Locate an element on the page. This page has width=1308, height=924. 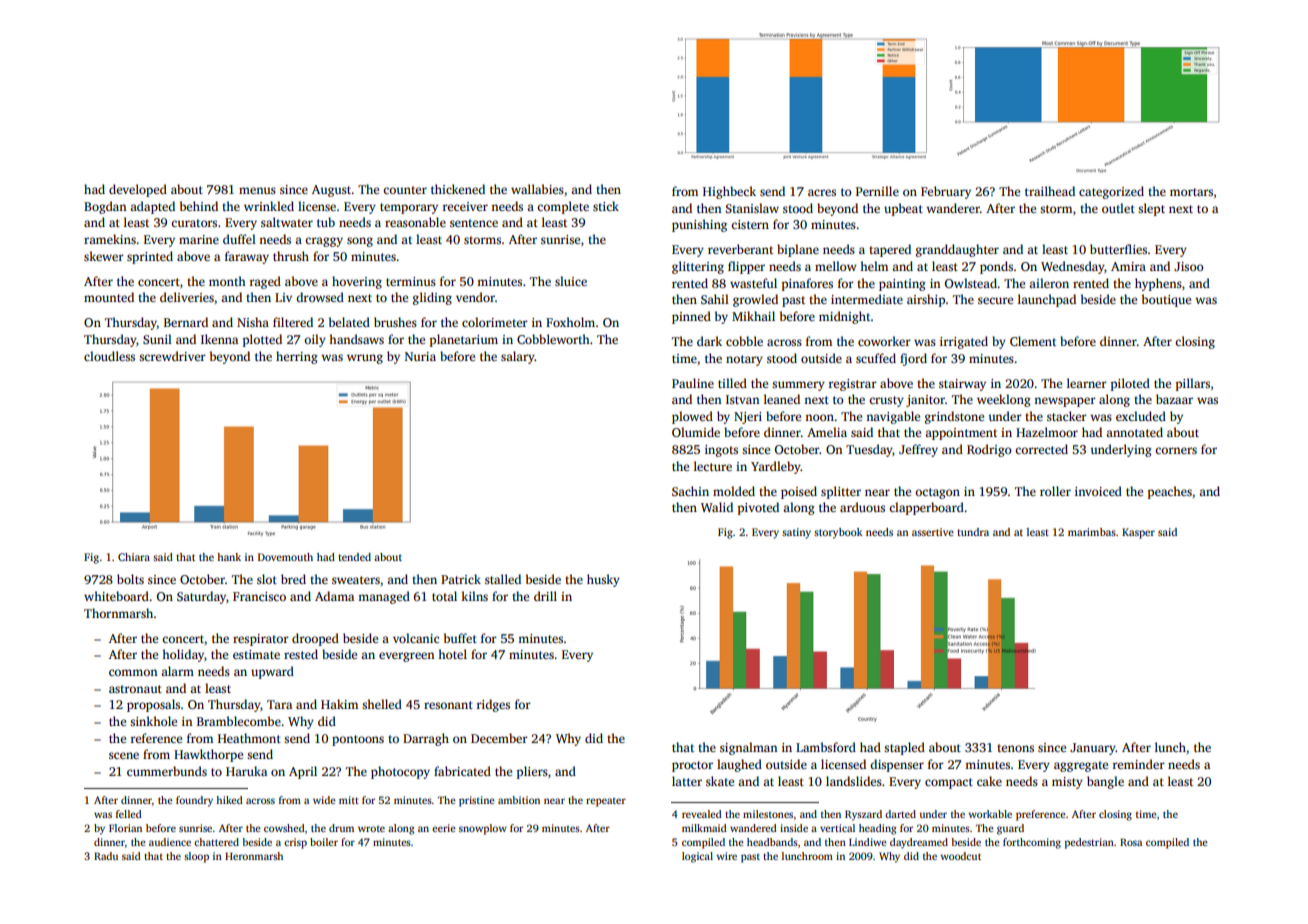
ridges is located at coordinates (493, 705).
